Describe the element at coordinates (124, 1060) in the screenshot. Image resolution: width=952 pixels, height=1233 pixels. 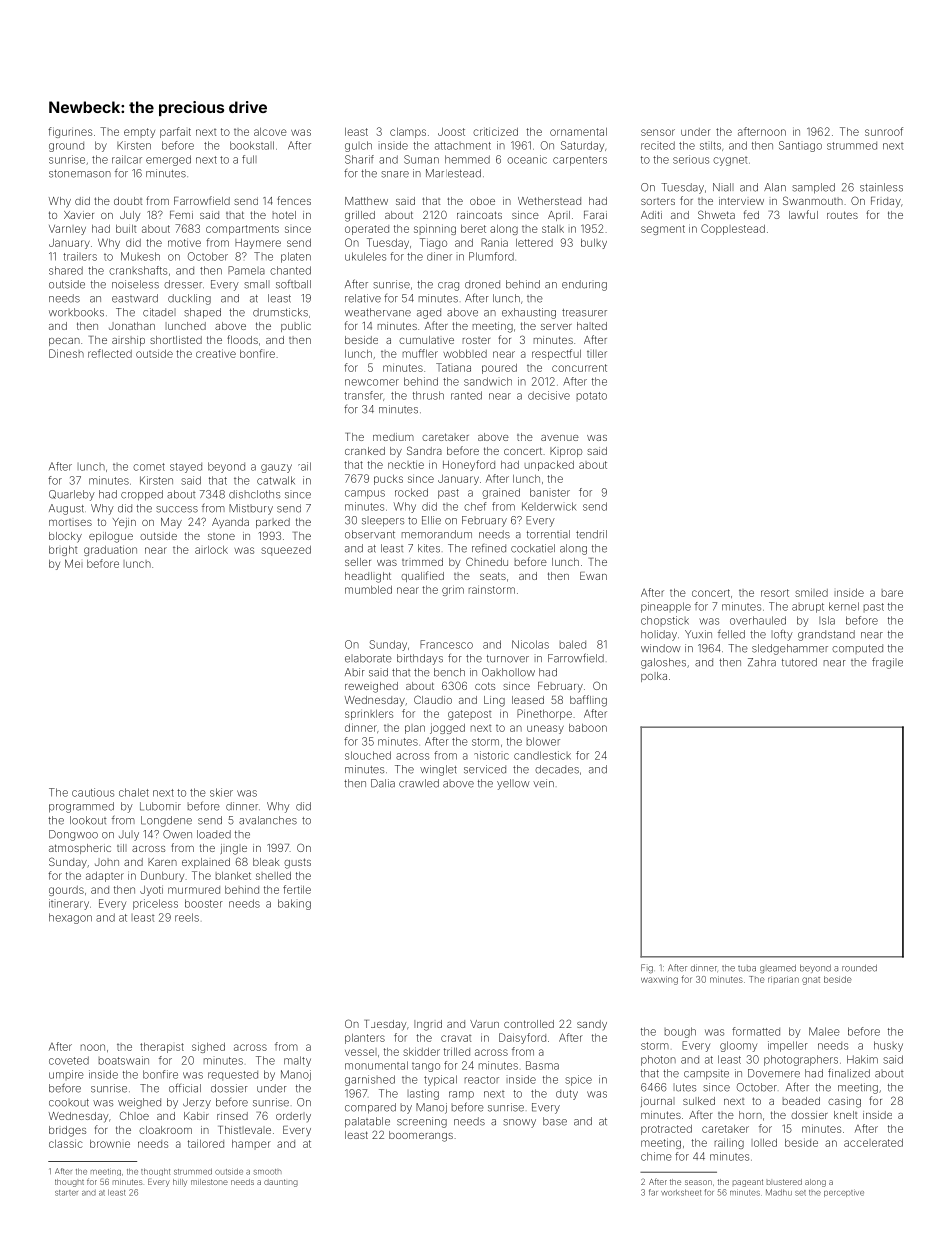
I see `boatswain` at that location.
